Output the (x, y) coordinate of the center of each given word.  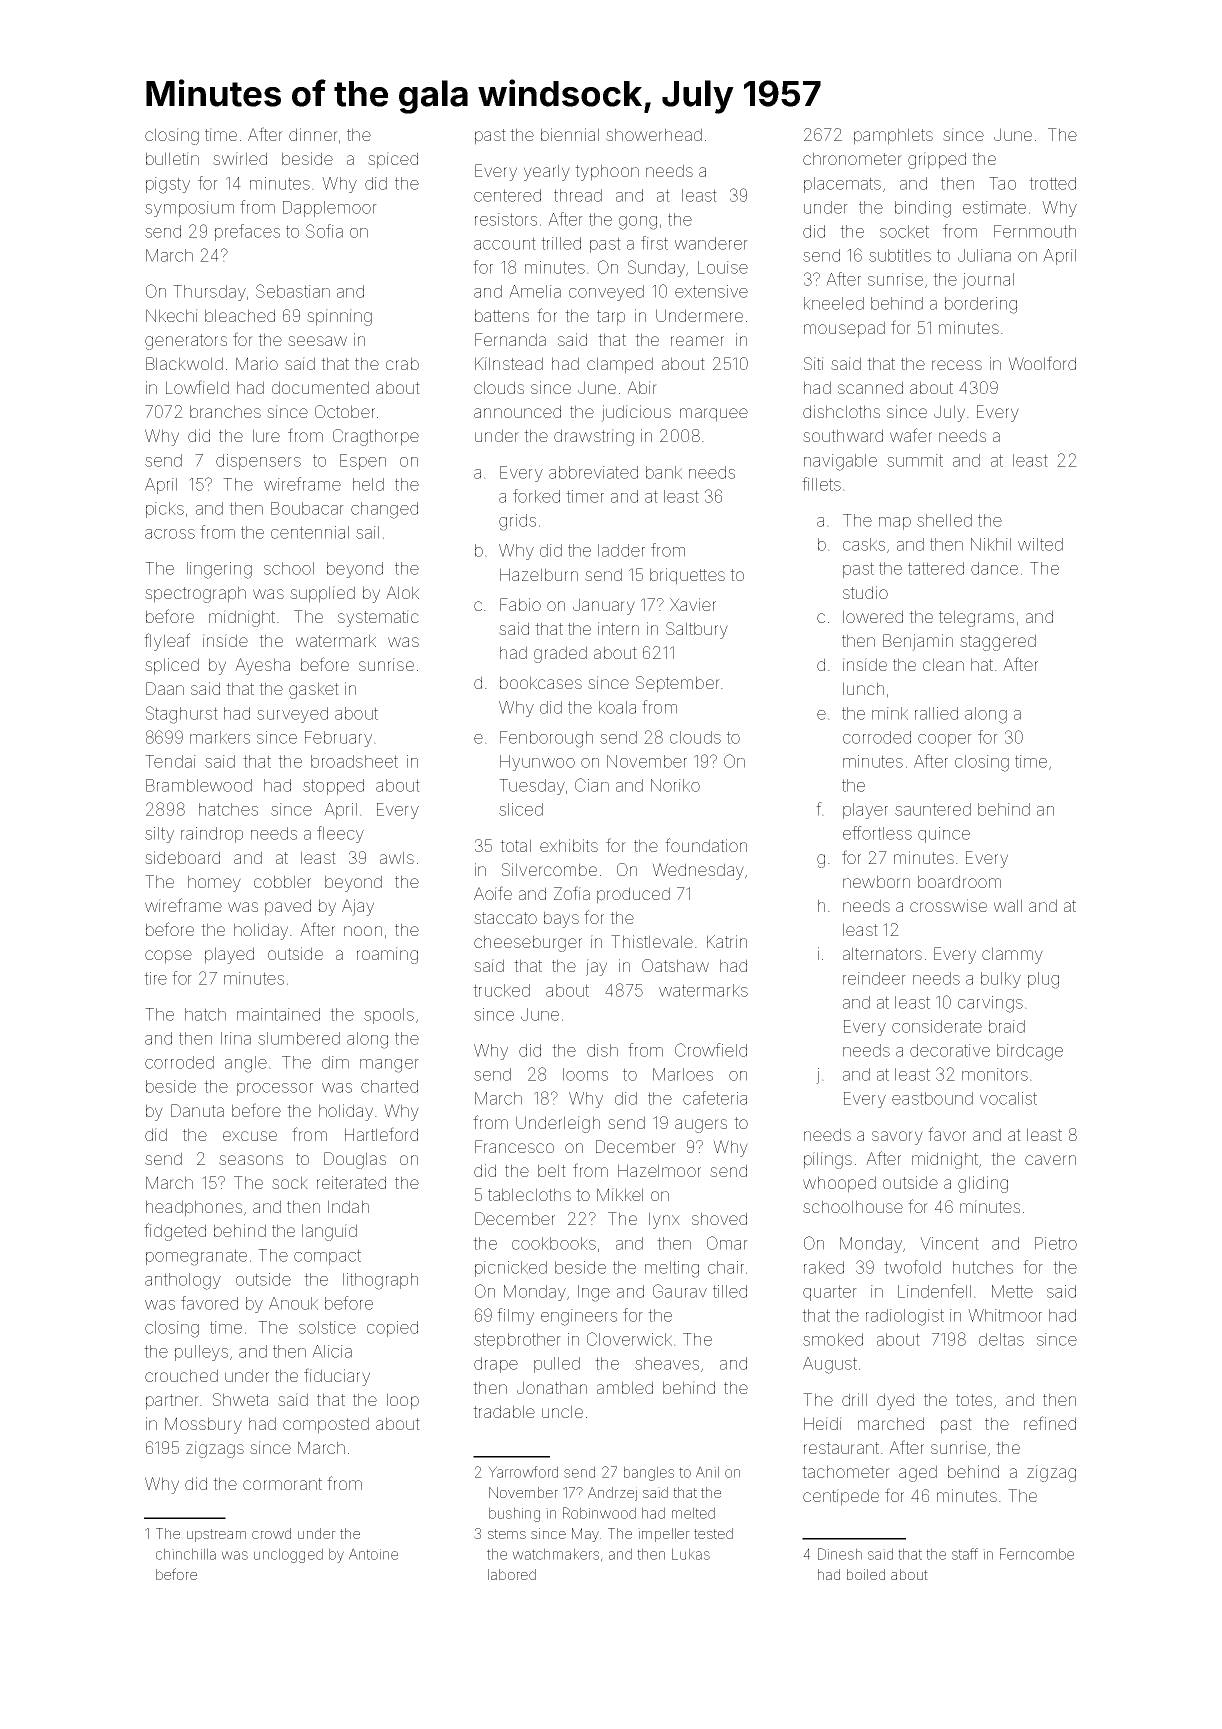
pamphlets (893, 136)
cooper (945, 740)
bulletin (172, 158)
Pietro (1056, 1243)
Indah (348, 1206)
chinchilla (186, 1554)
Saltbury (697, 630)
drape (496, 1365)
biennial (570, 134)
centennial (310, 532)
